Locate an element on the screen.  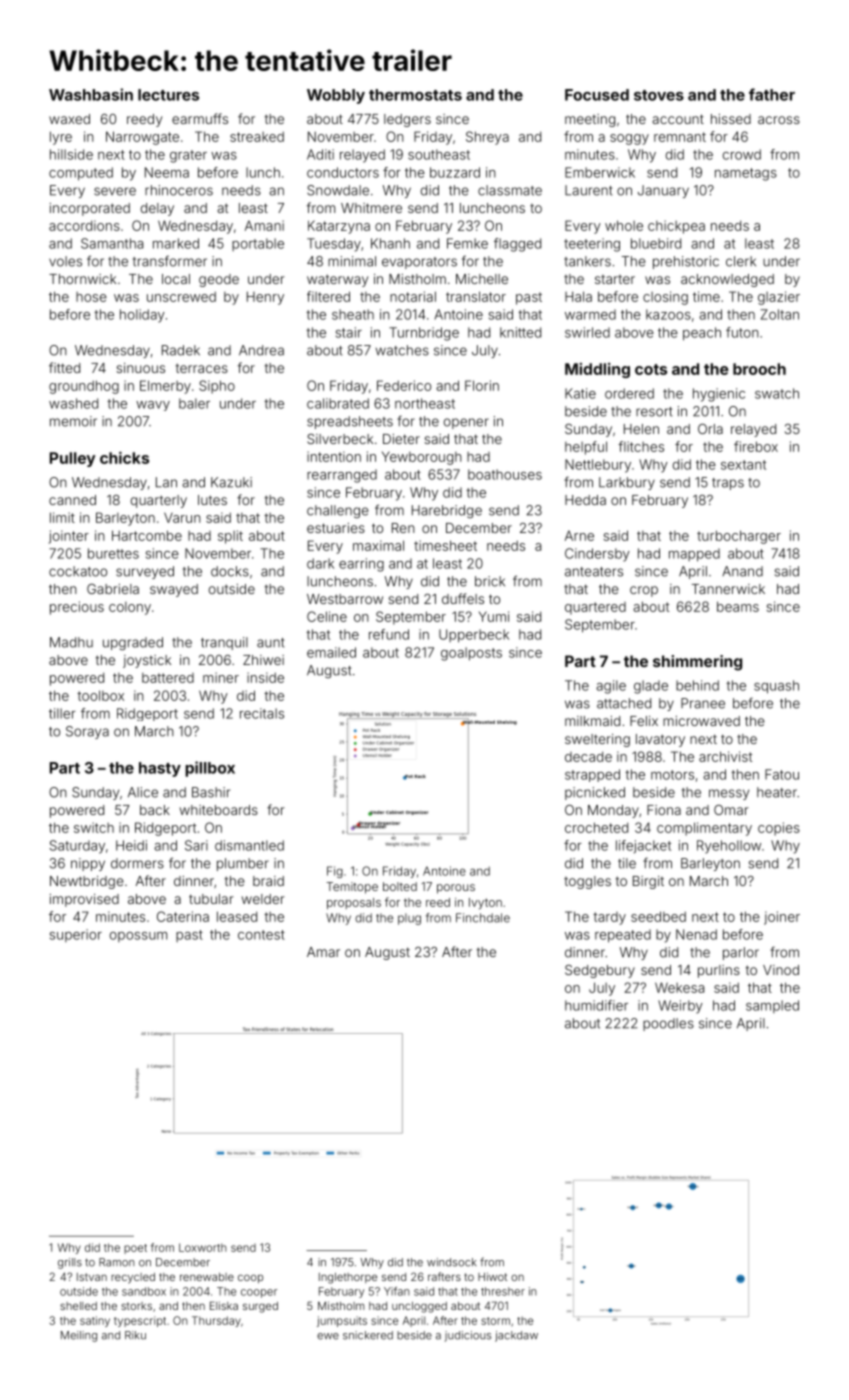
father is located at coordinates (772, 94).
